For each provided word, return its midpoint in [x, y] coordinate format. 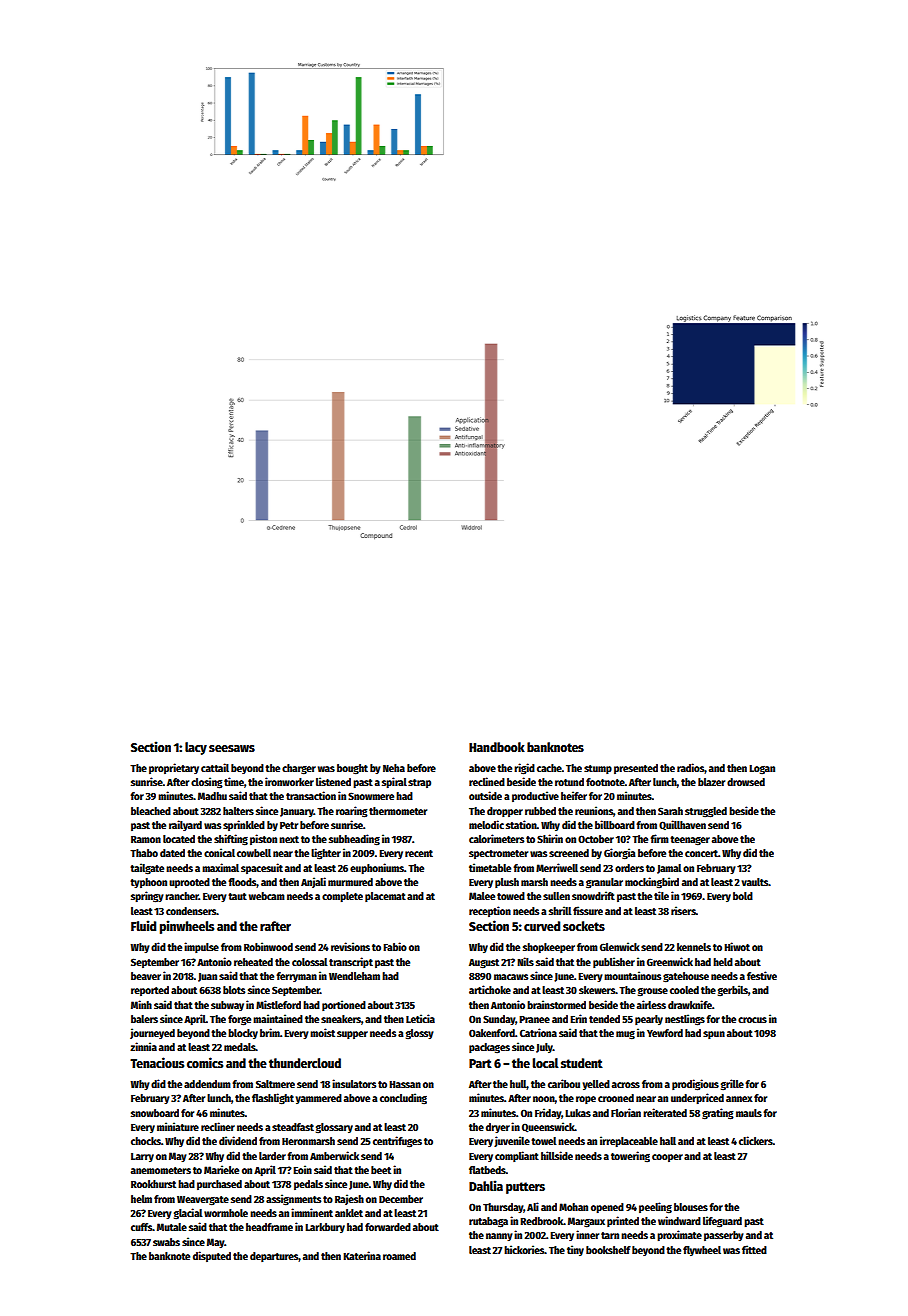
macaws [511, 977]
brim [270, 1032]
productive [535, 796]
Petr [289, 825]
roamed [399, 1256]
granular [604, 883]
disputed [212, 1256]
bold [743, 896]
